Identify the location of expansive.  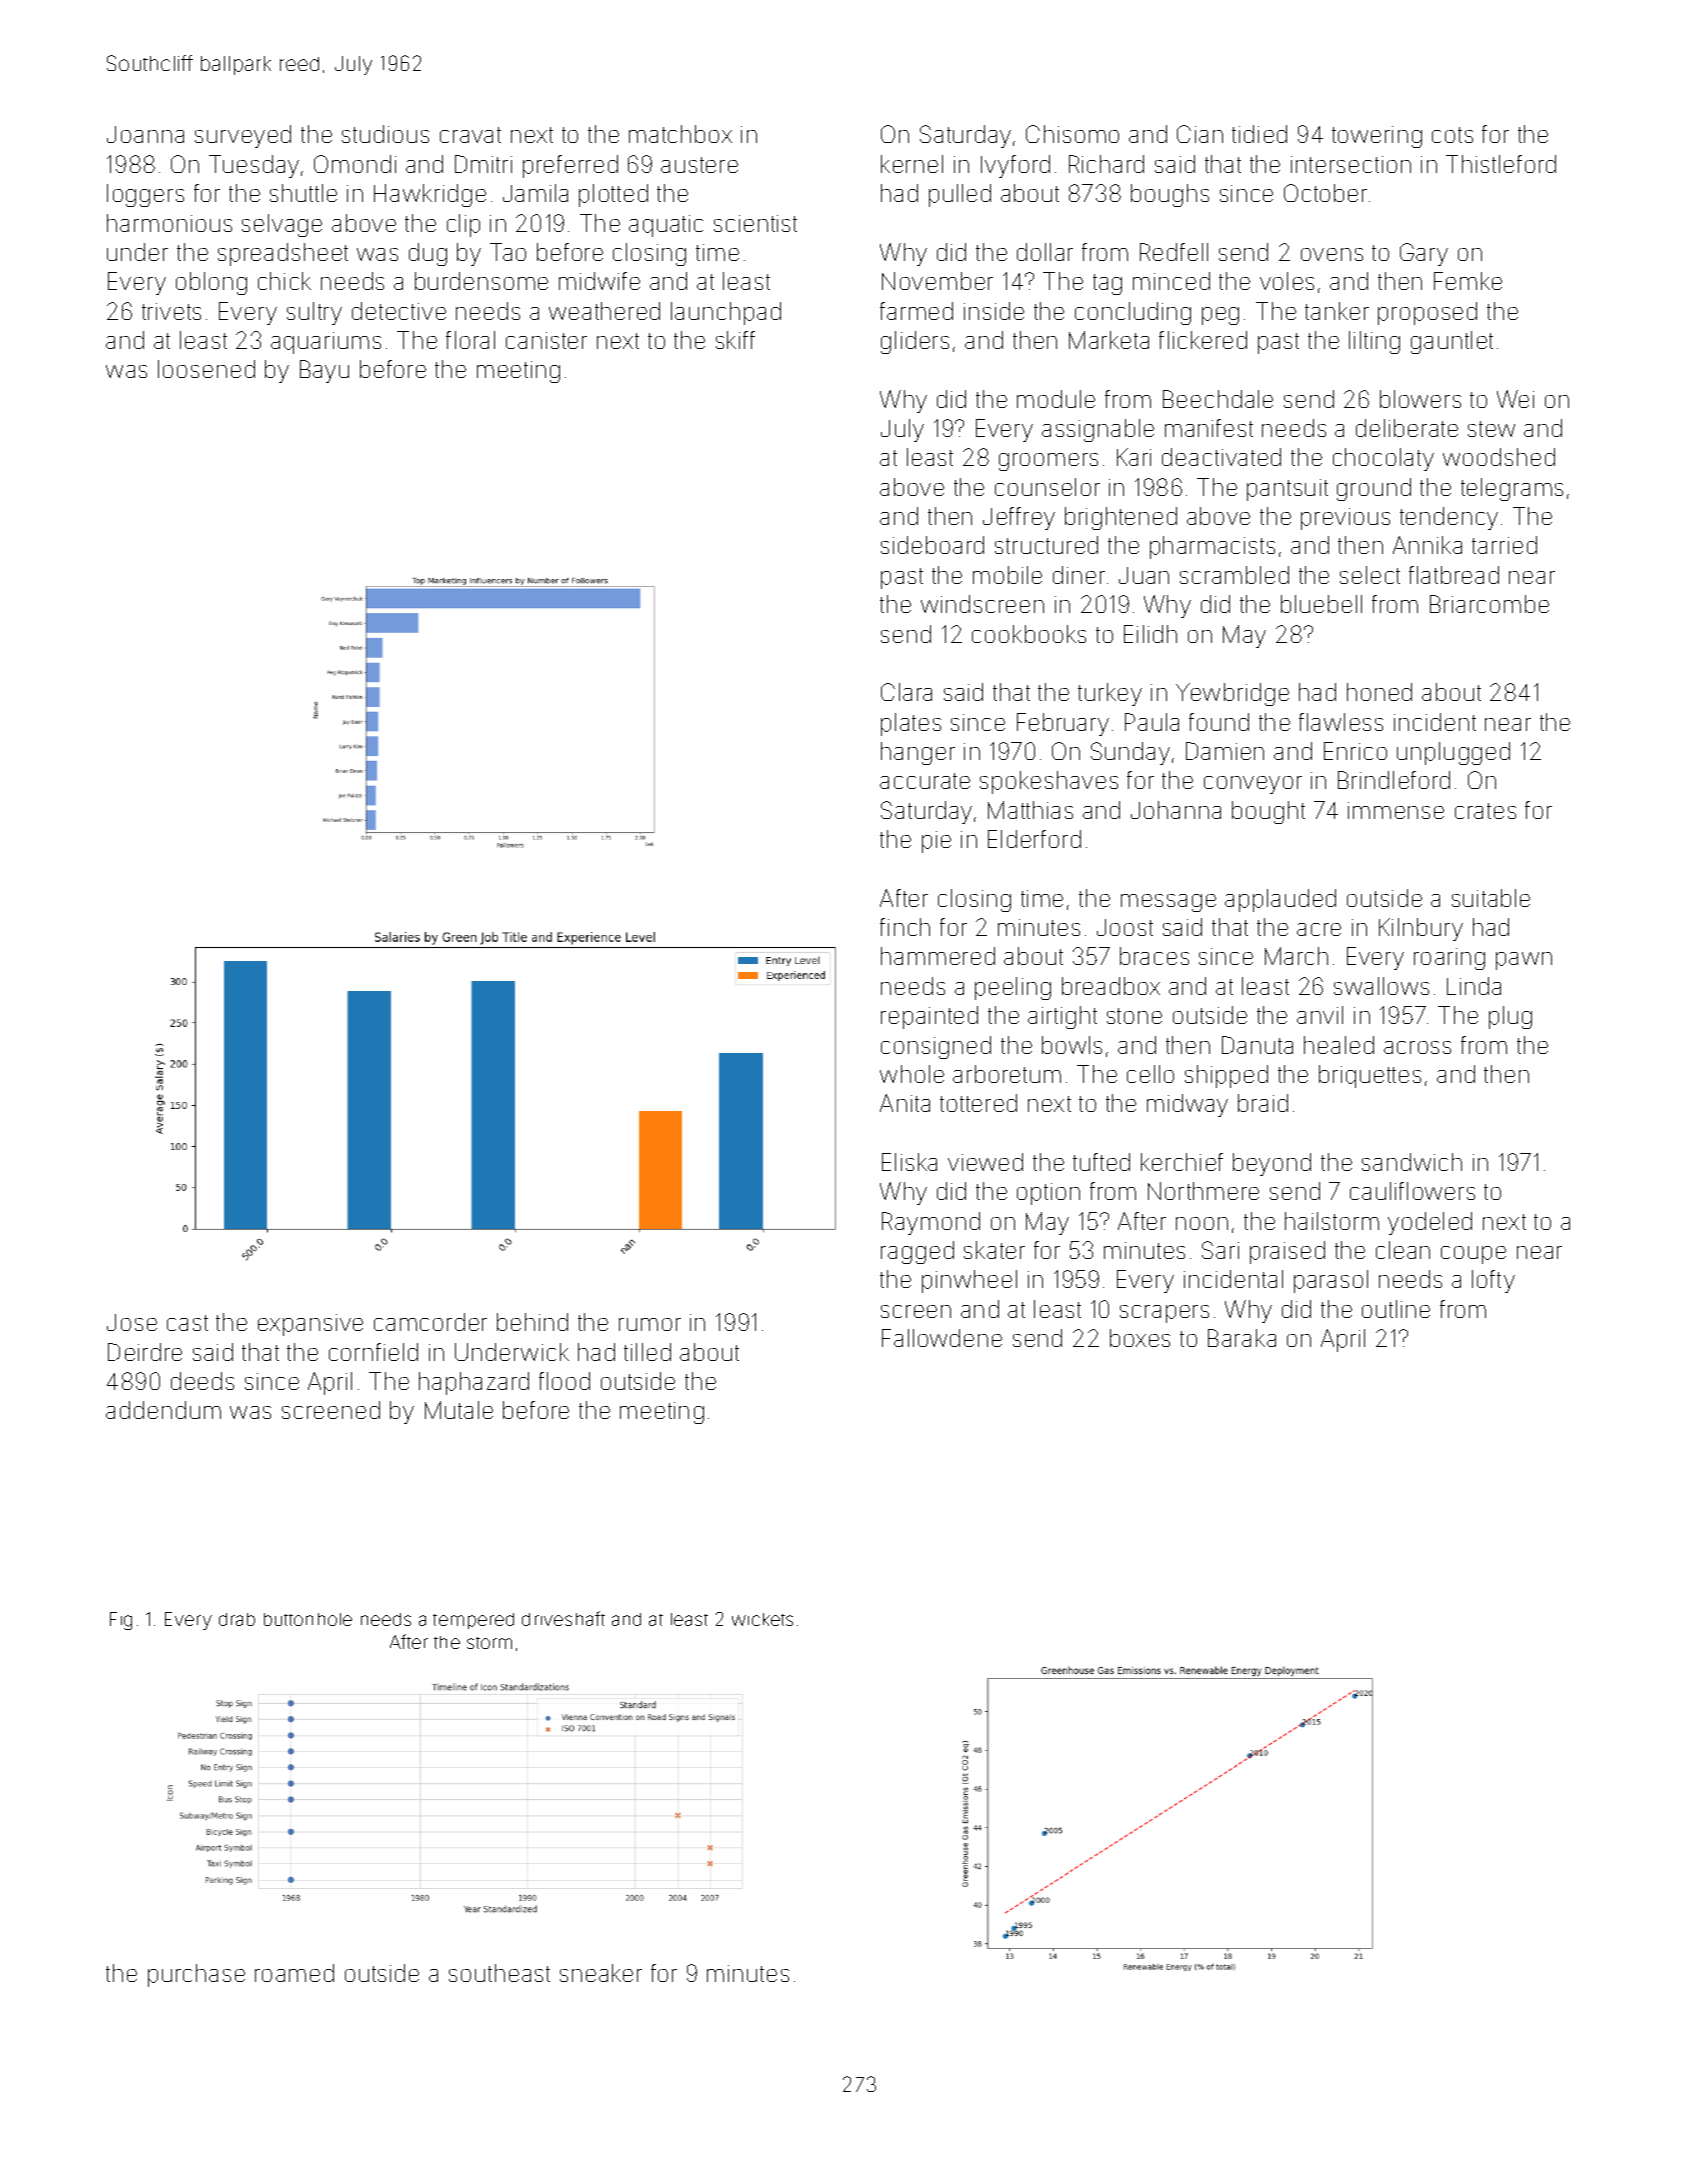
(310, 1325).
